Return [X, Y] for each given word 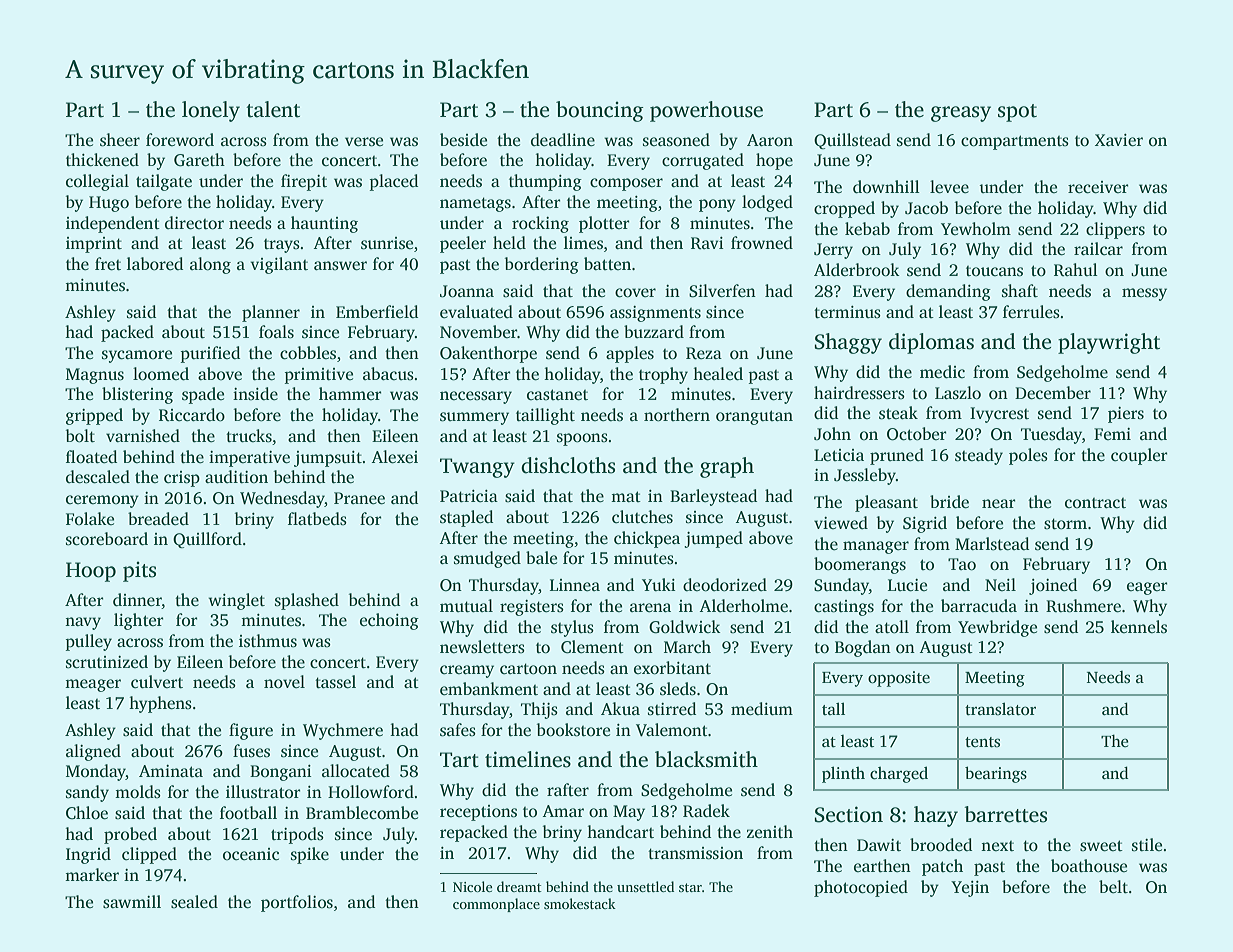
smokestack [580, 903]
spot [1017, 113]
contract [1095, 503]
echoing [389, 621]
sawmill [132, 902]
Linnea [575, 585]
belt [1113, 887]
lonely [211, 111]
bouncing [600, 111]
